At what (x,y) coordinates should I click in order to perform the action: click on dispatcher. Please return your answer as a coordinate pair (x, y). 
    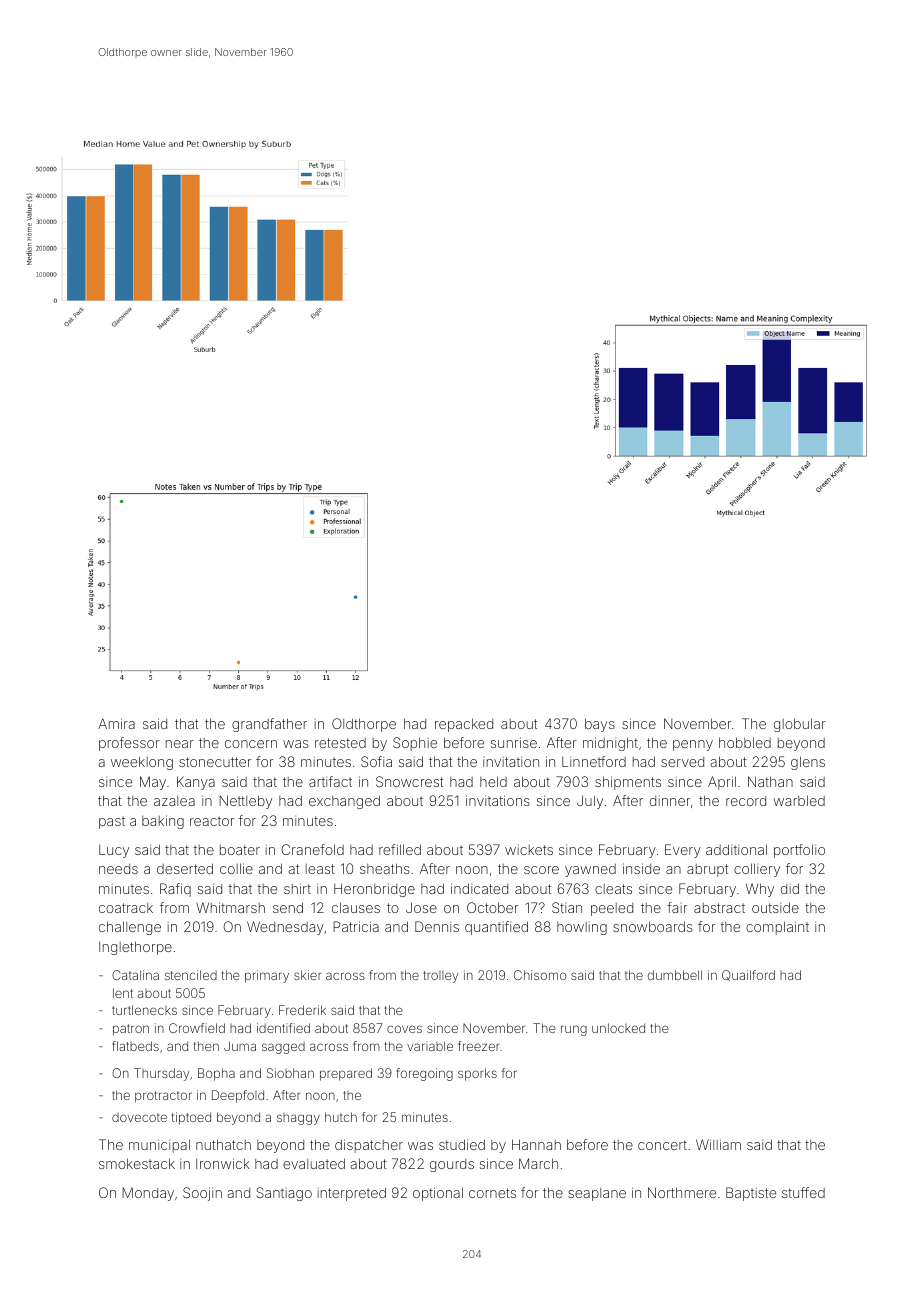
    Looking at the image, I should click on (369, 1146).
